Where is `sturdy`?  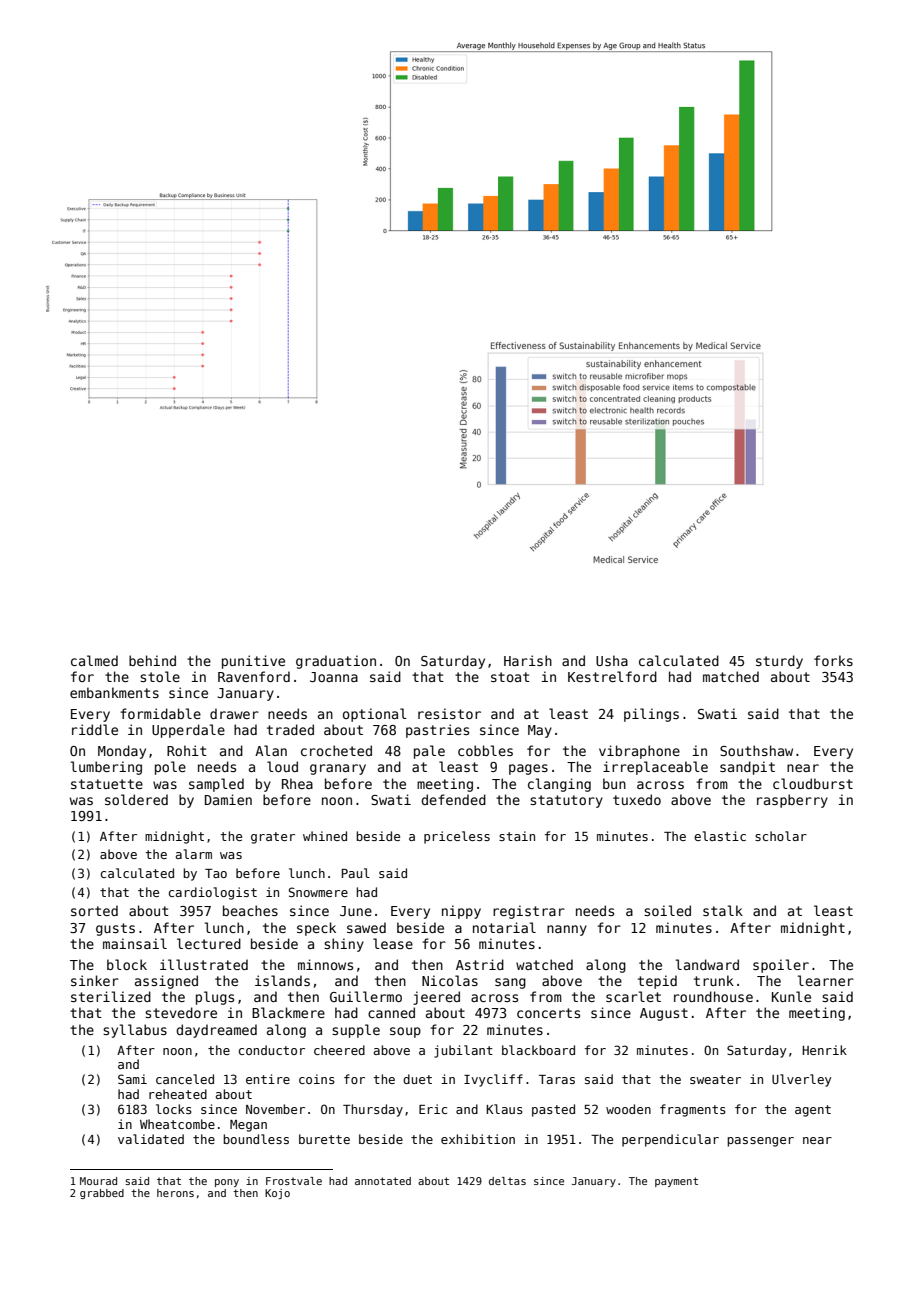
sturdy is located at coordinates (779, 662).
